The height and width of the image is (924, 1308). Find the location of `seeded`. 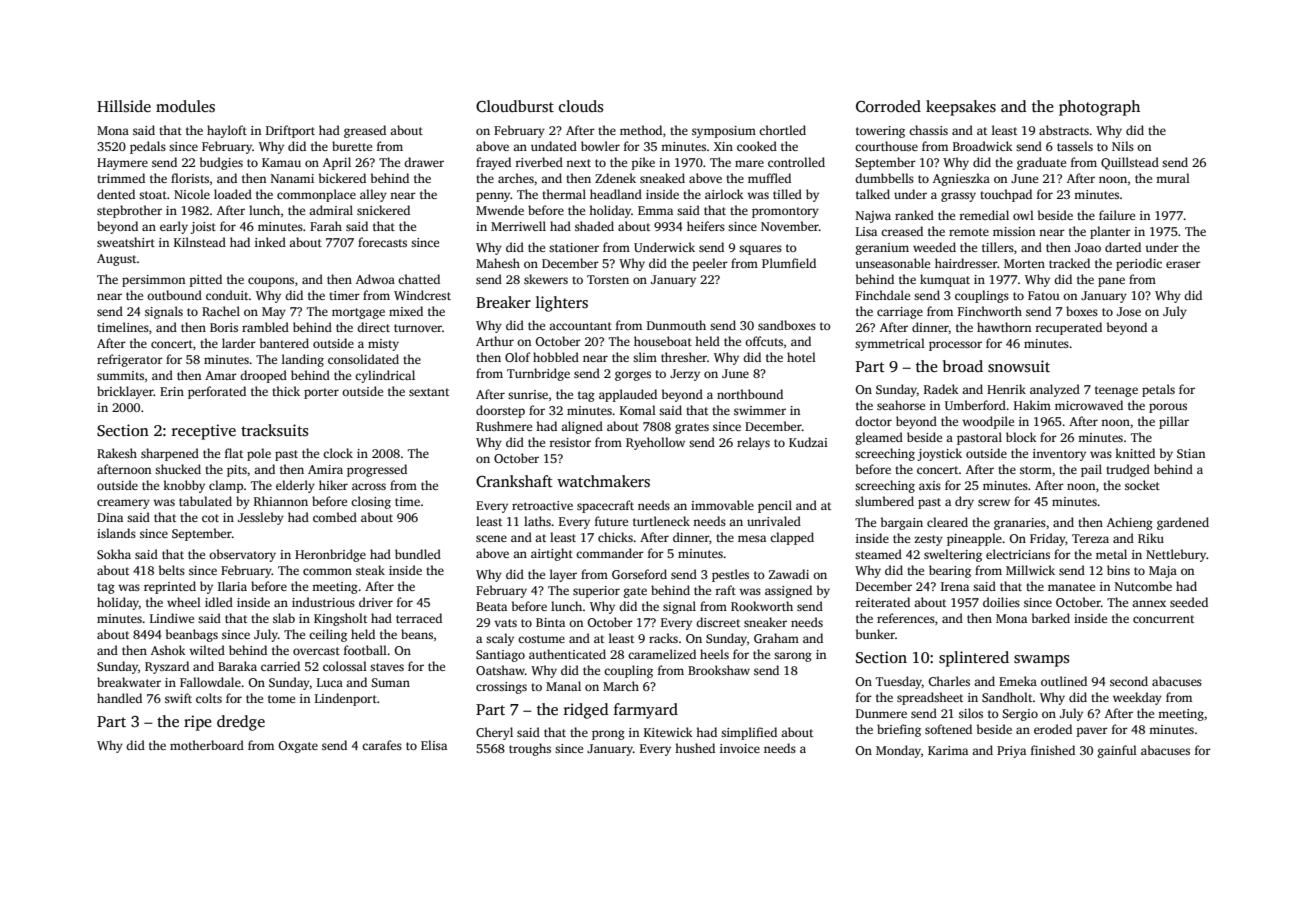

seeded is located at coordinates (1189, 602).
